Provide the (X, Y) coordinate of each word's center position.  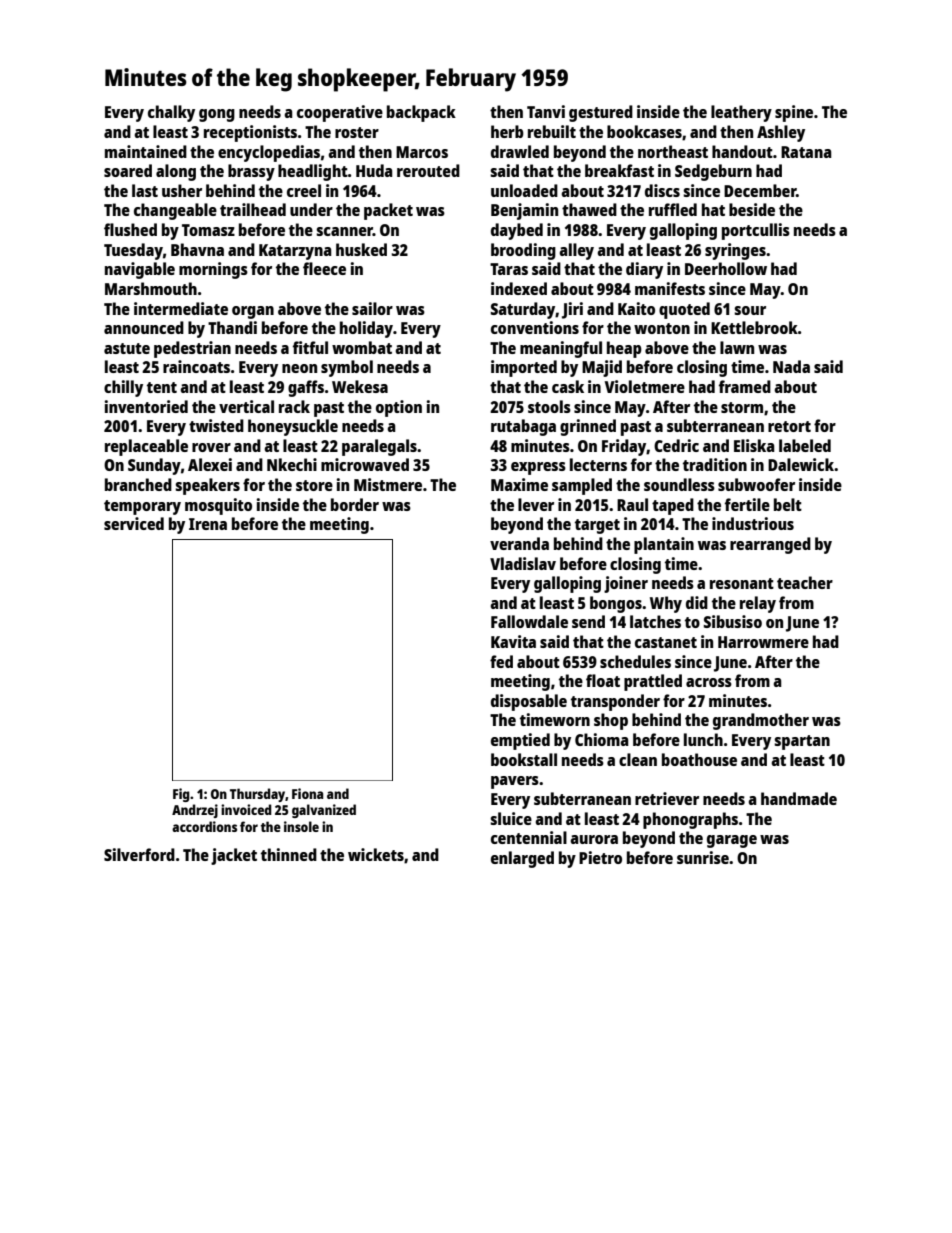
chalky (171, 113)
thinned (289, 854)
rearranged (770, 545)
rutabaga (523, 427)
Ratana (806, 152)
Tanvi (546, 111)
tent (162, 387)
